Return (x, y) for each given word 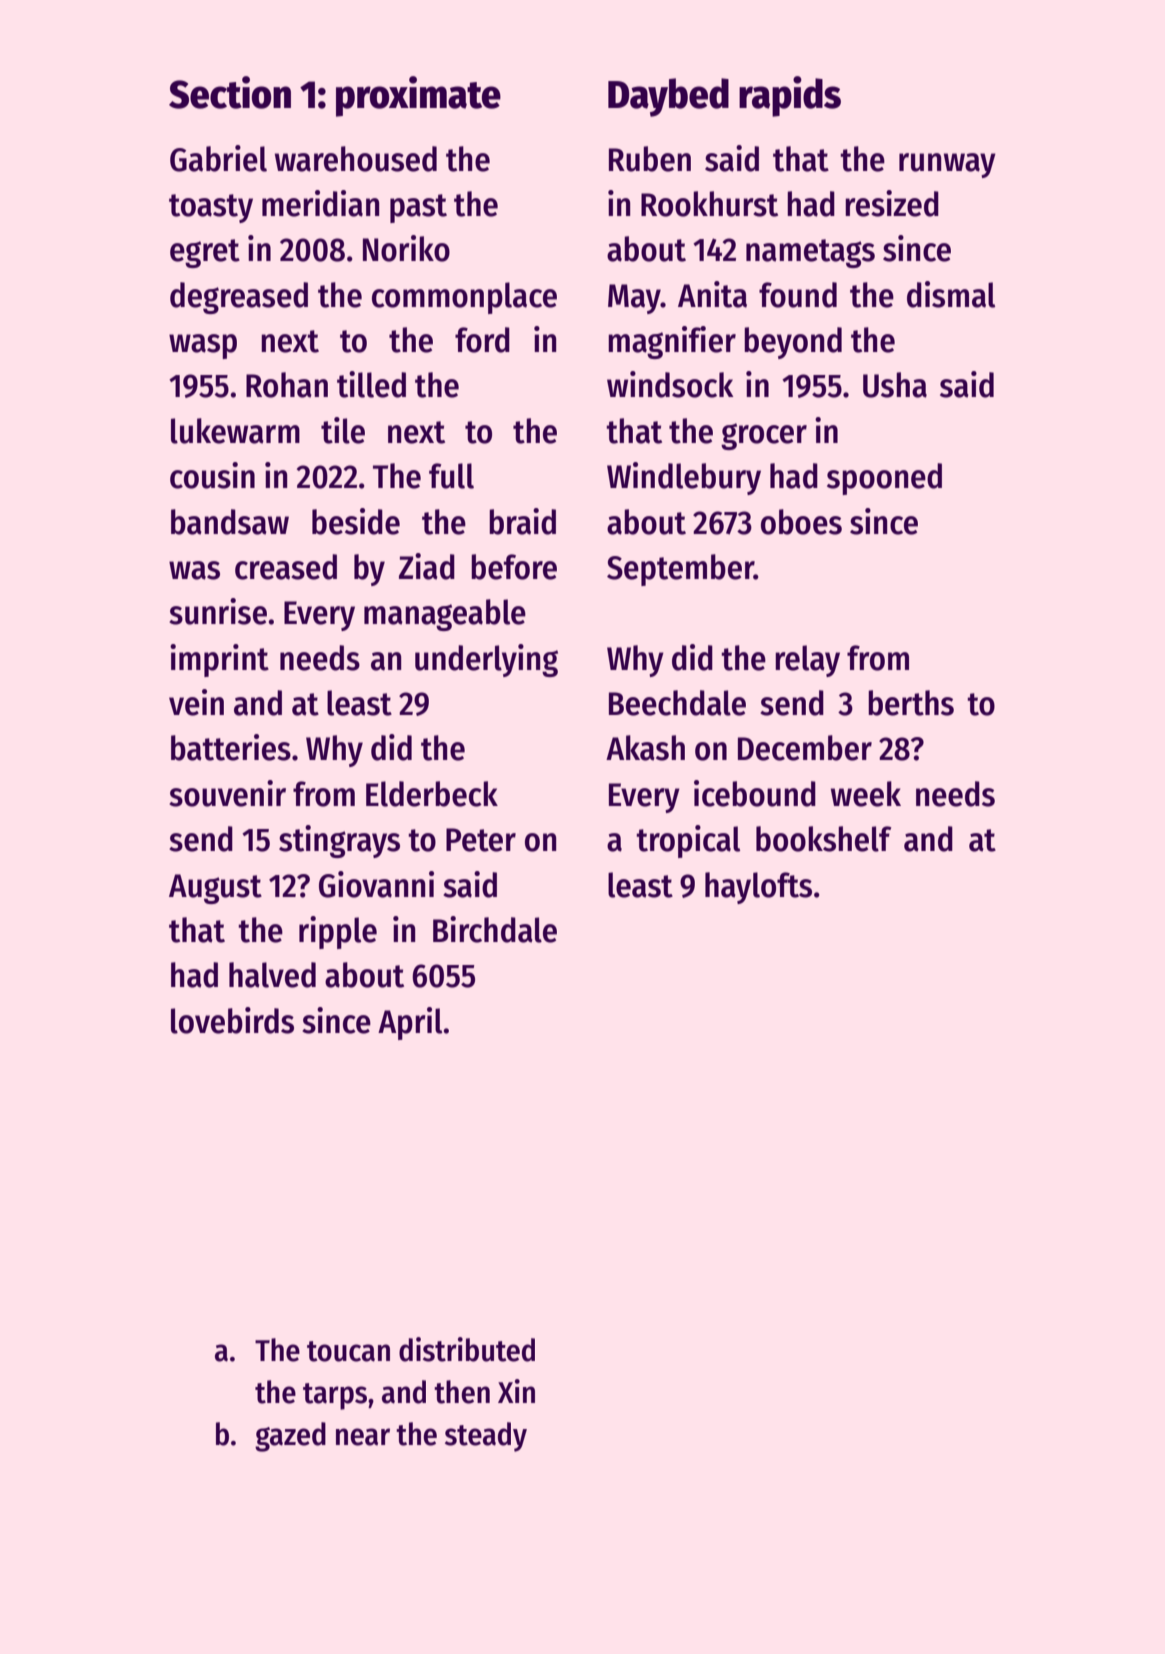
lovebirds (232, 1020)
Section (230, 92)
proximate (418, 96)
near (363, 1437)
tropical (688, 841)
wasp (203, 346)
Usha (895, 385)
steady (486, 1437)
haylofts (758, 888)
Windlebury (684, 478)
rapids (790, 96)
